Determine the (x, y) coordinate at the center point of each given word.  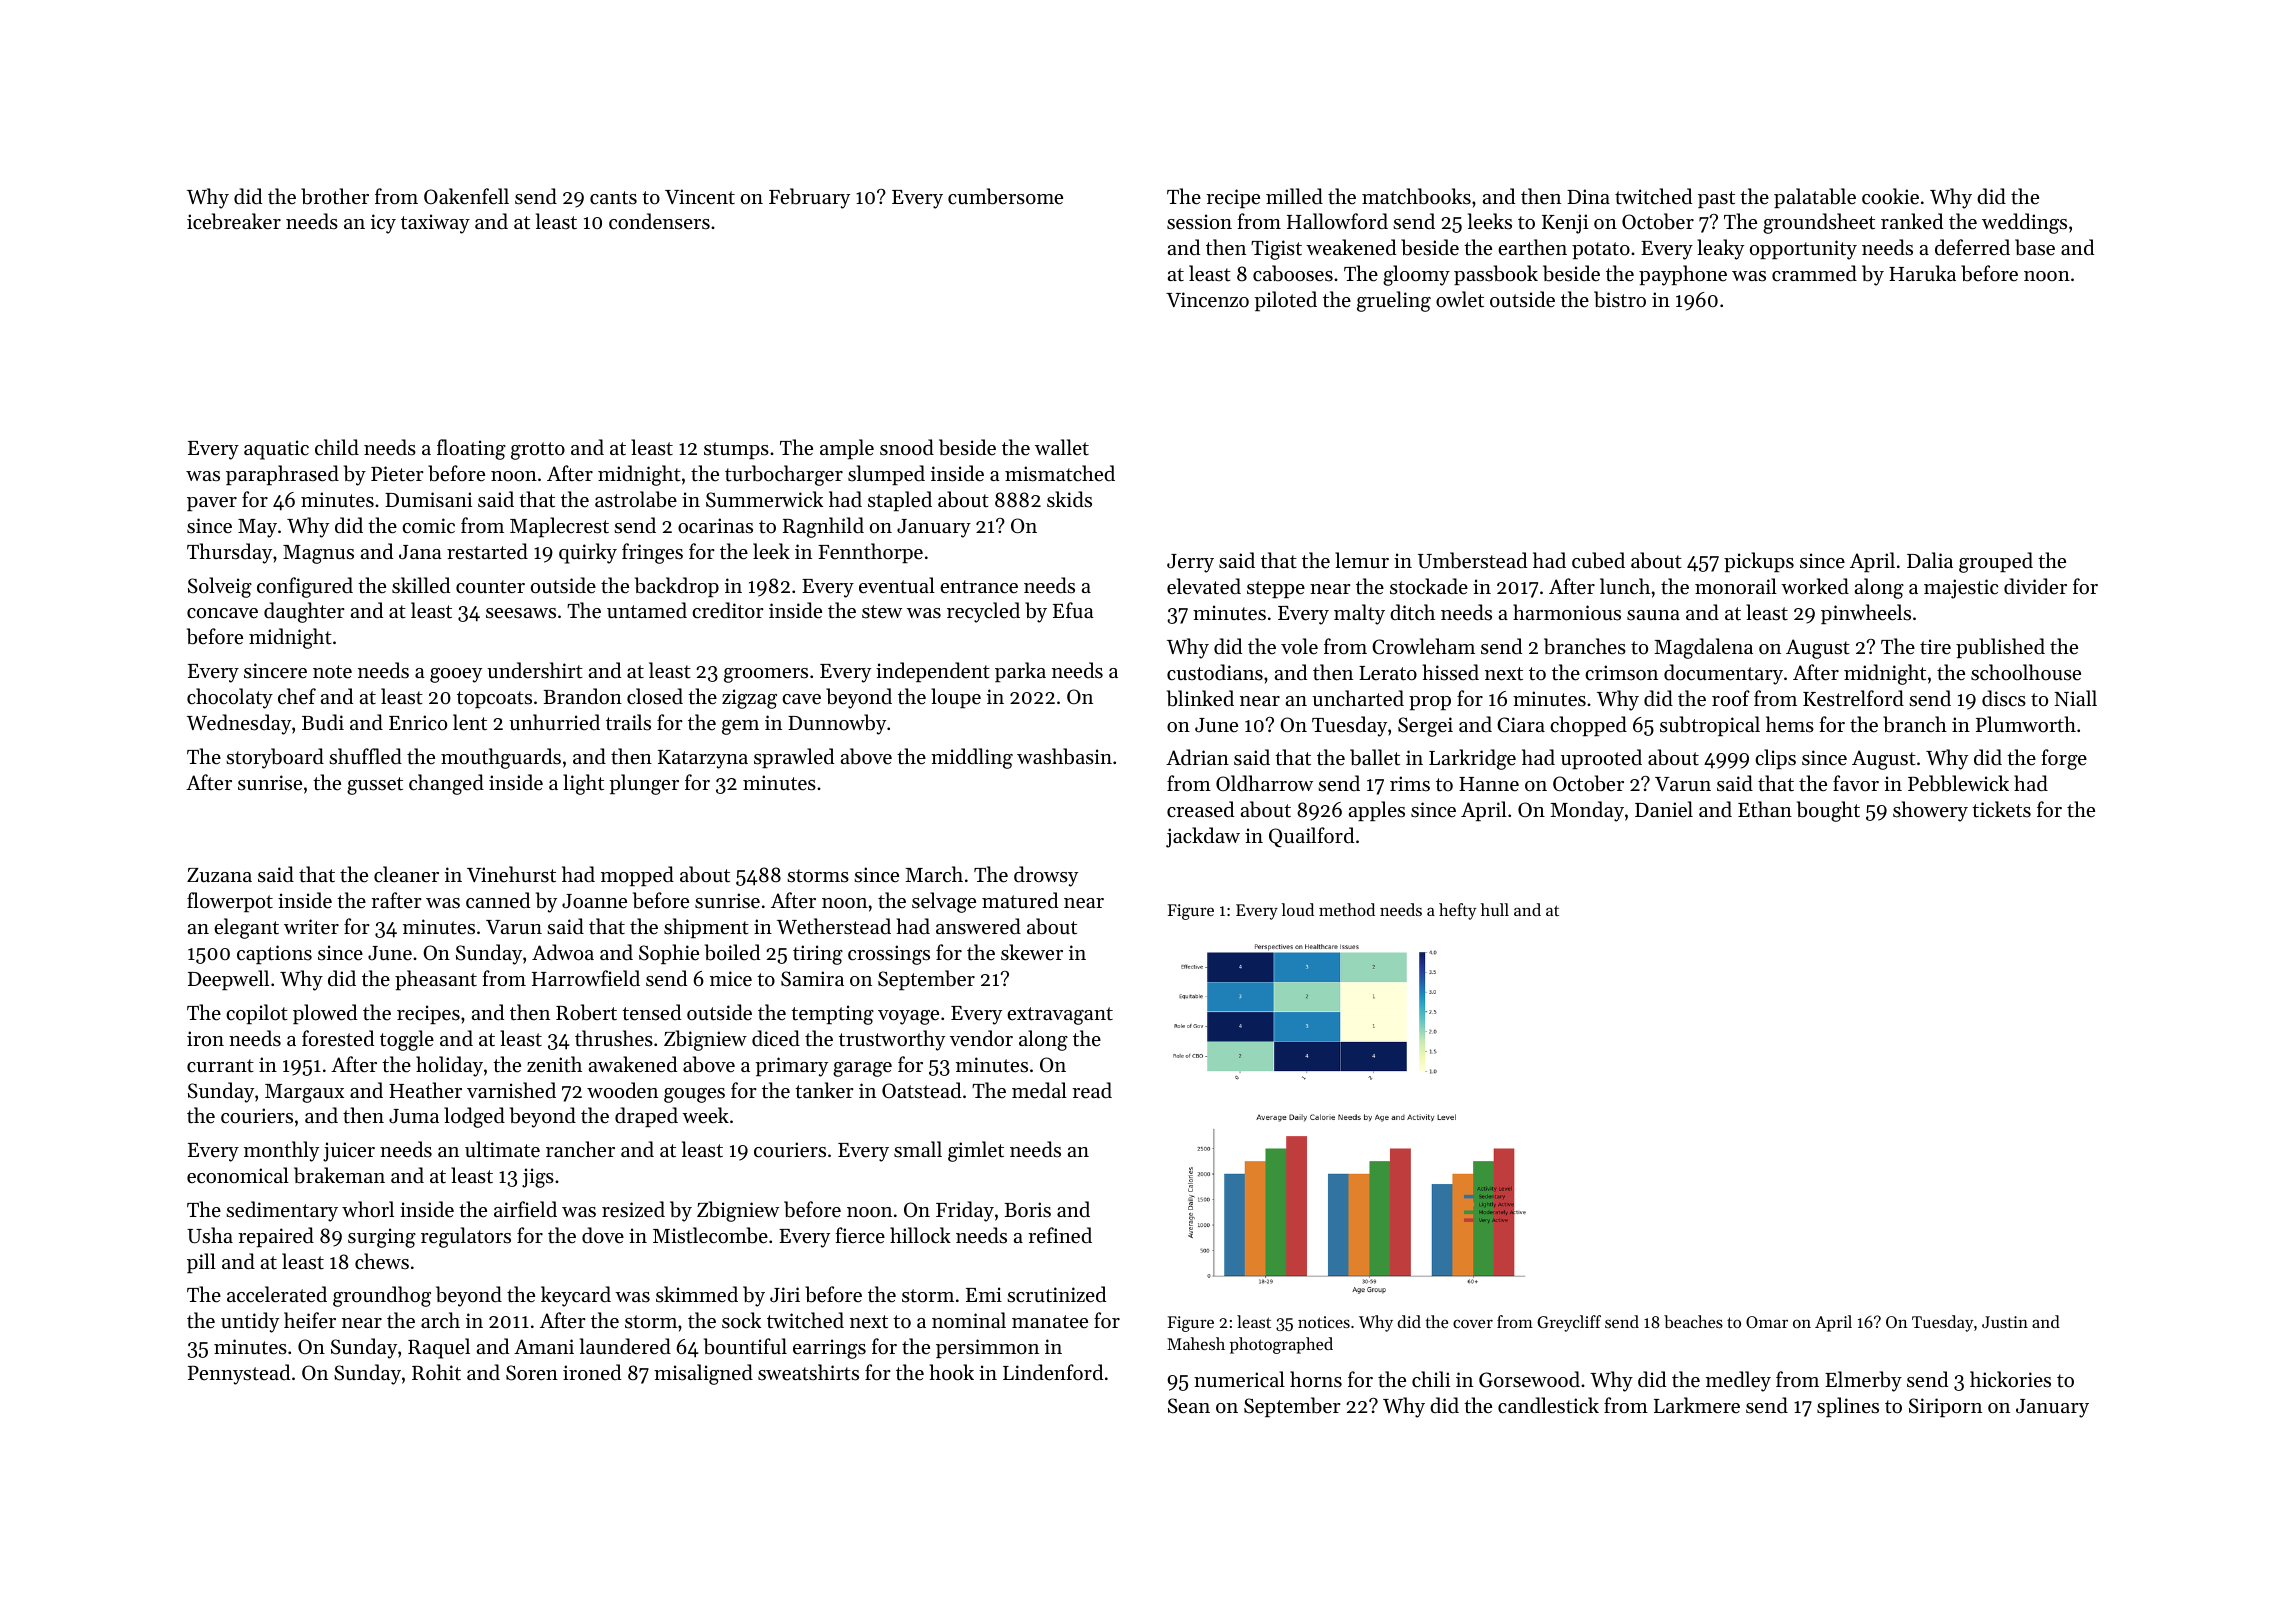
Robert (586, 1012)
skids (1069, 499)
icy (383, 224)
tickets (2001, 809)
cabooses (1293, 273)
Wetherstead (834, 926)
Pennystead (239, 1374)
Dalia (1930, 560)
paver (212, 504)
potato (1601, 250)
